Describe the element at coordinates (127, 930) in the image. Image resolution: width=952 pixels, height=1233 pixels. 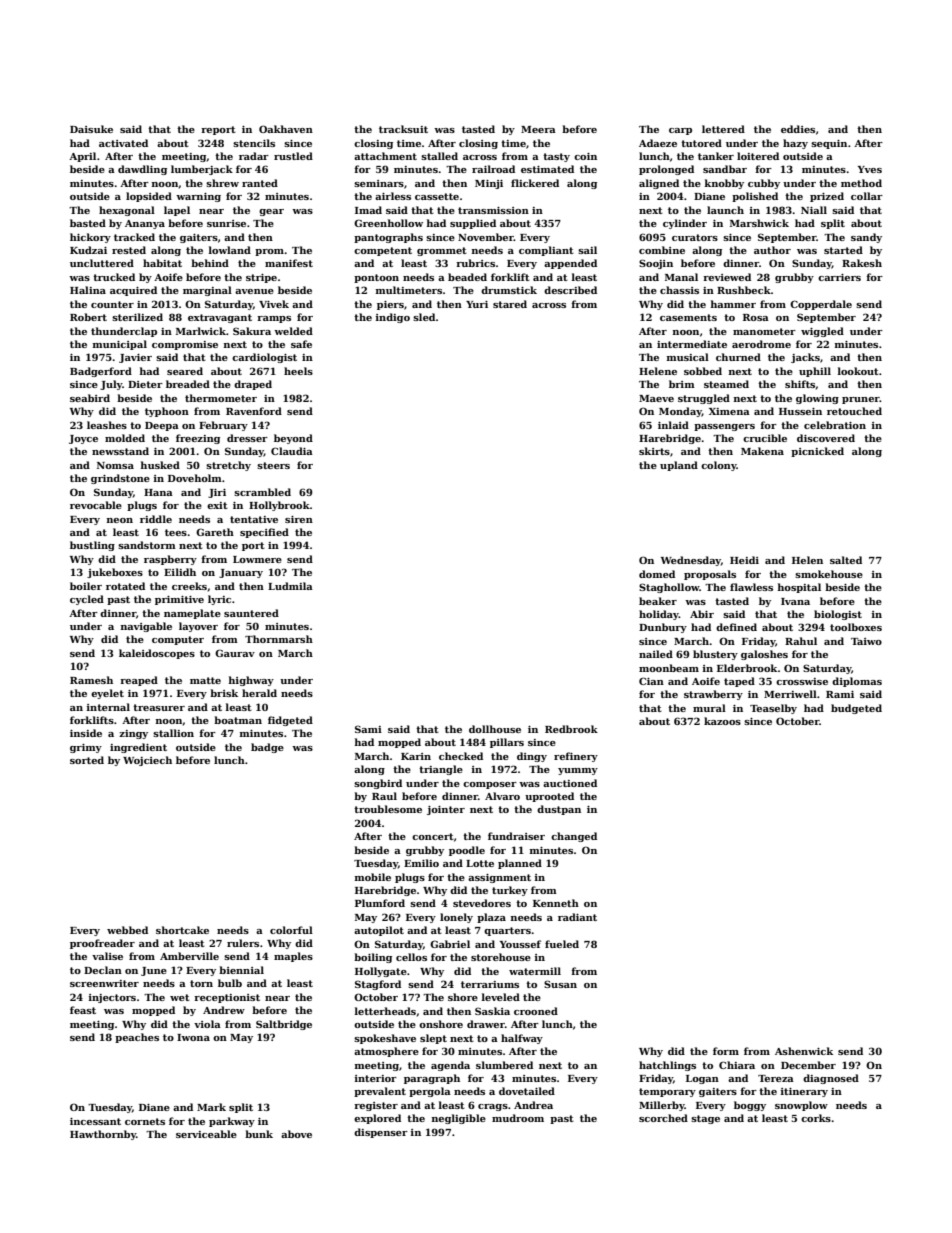
I see `webbed` at that location.
